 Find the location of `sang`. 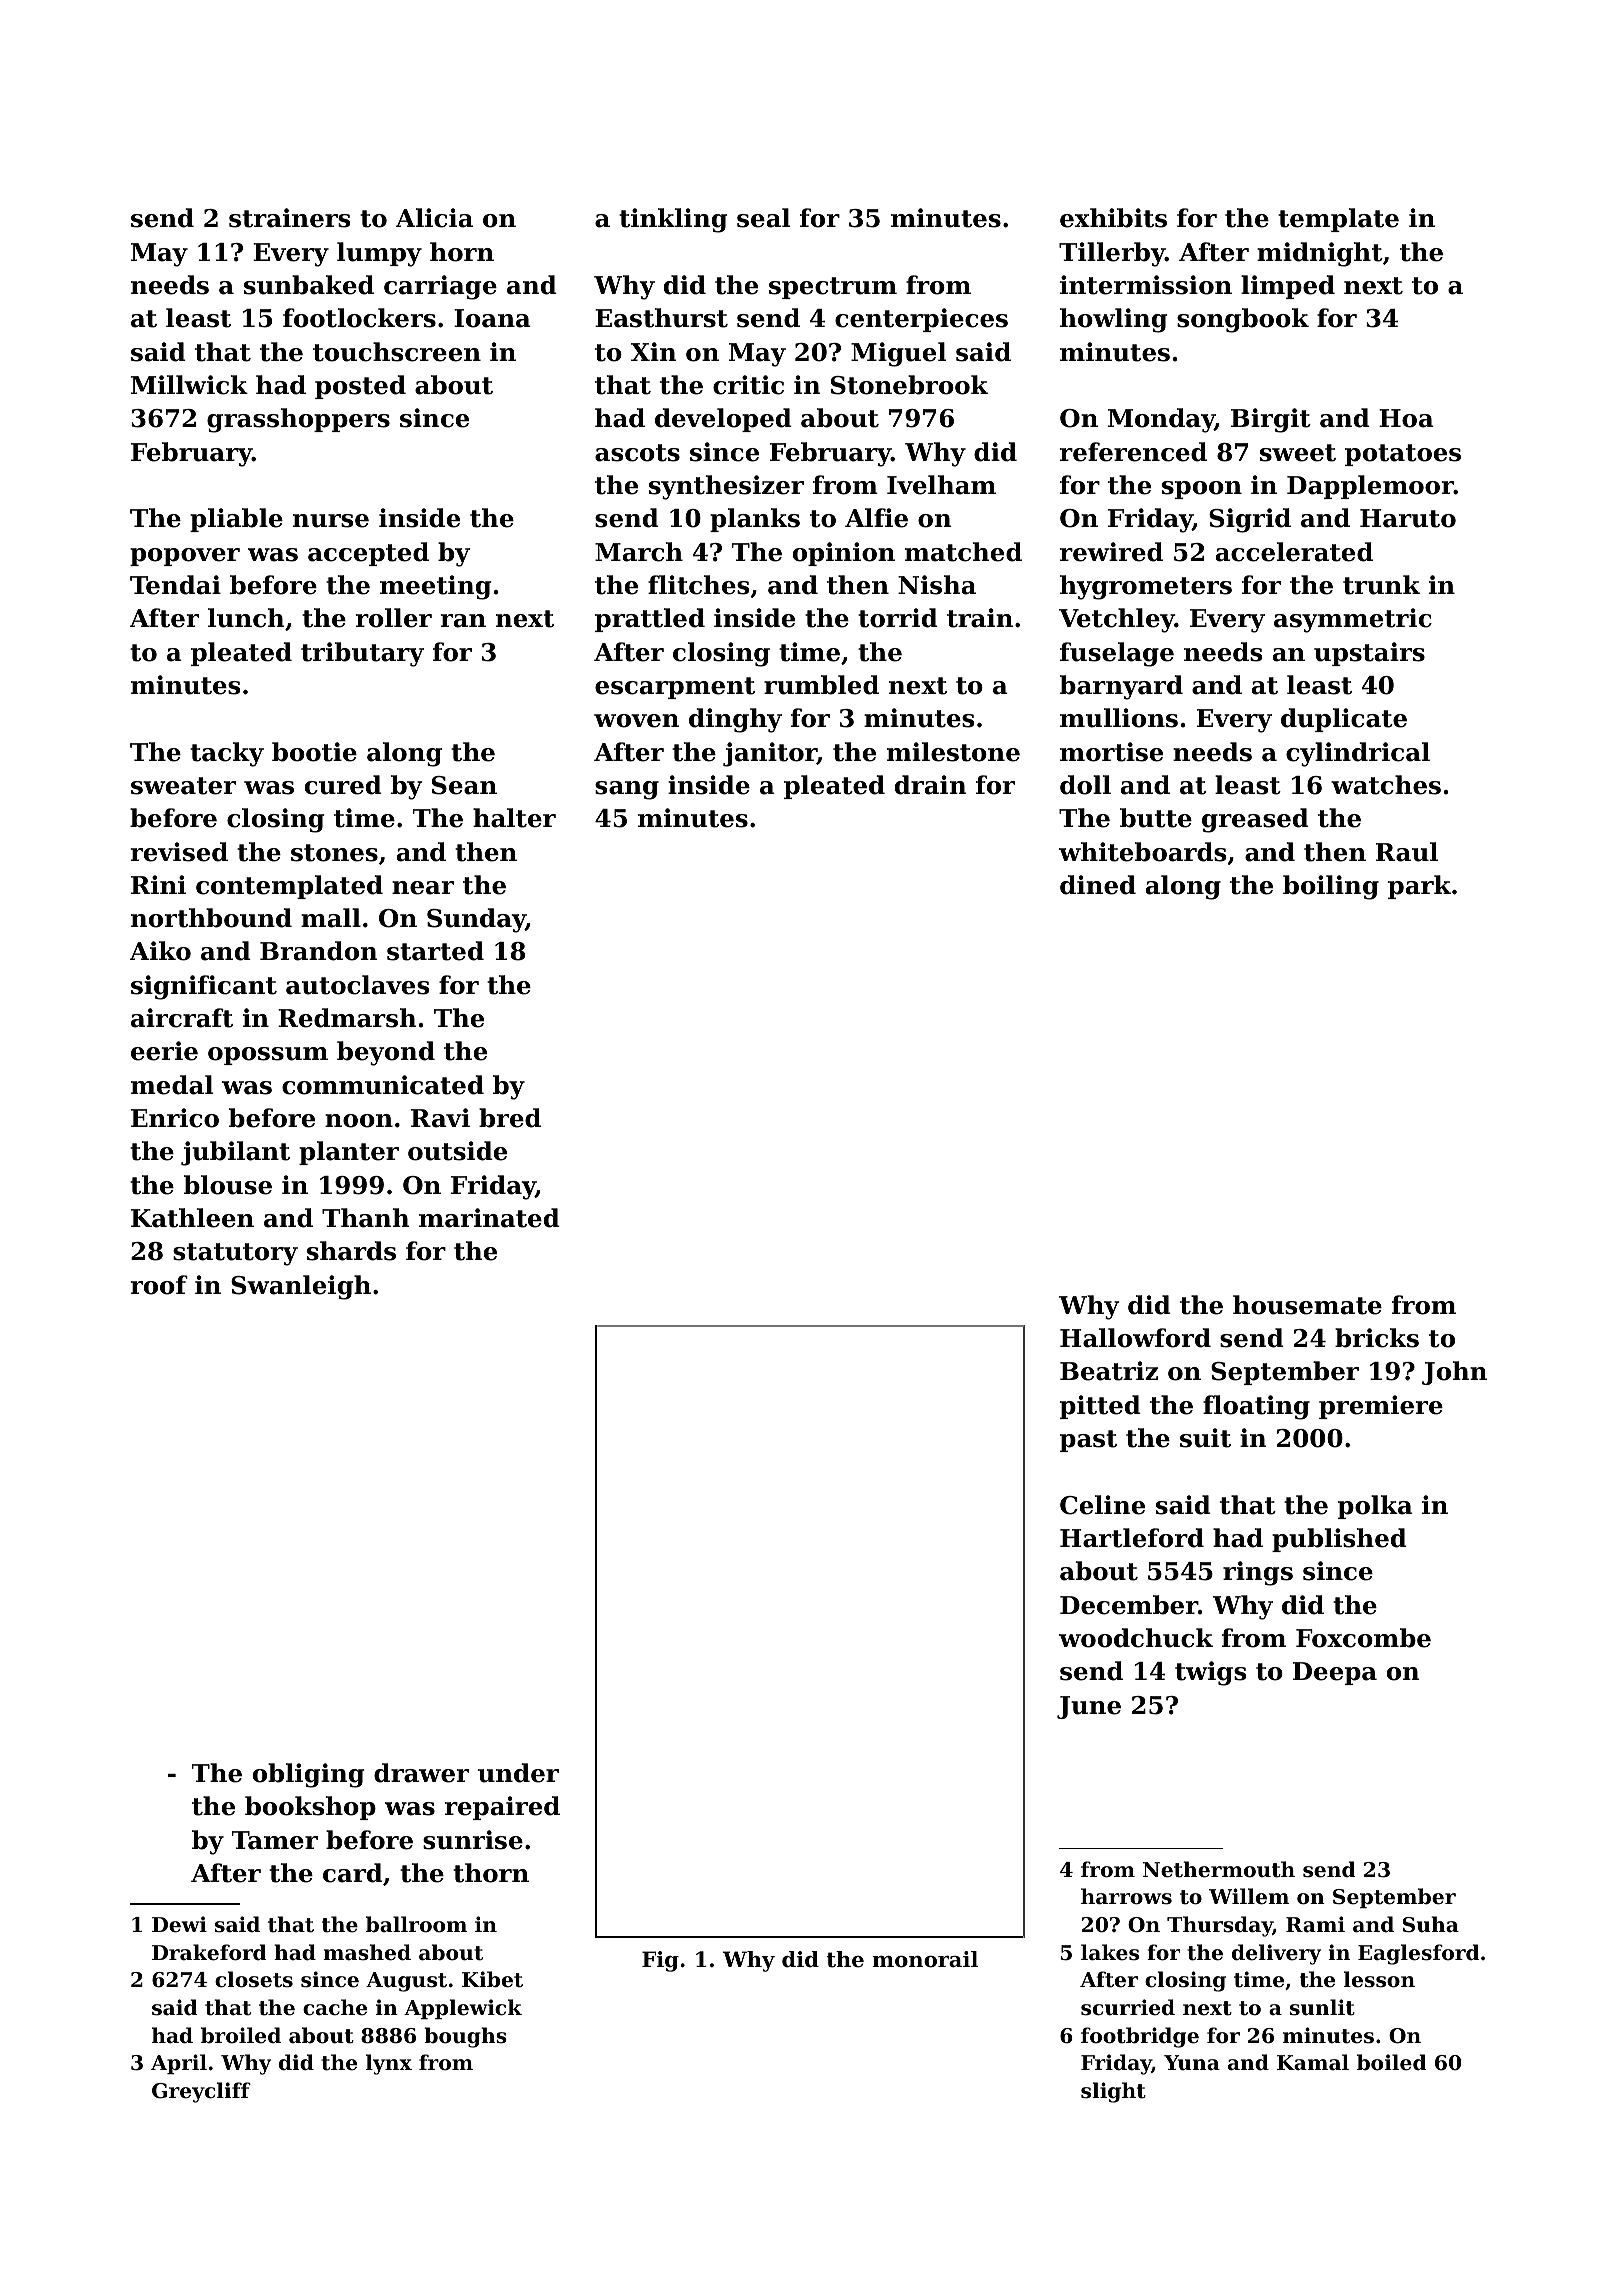

sang is located at coordinates (627, 790).
